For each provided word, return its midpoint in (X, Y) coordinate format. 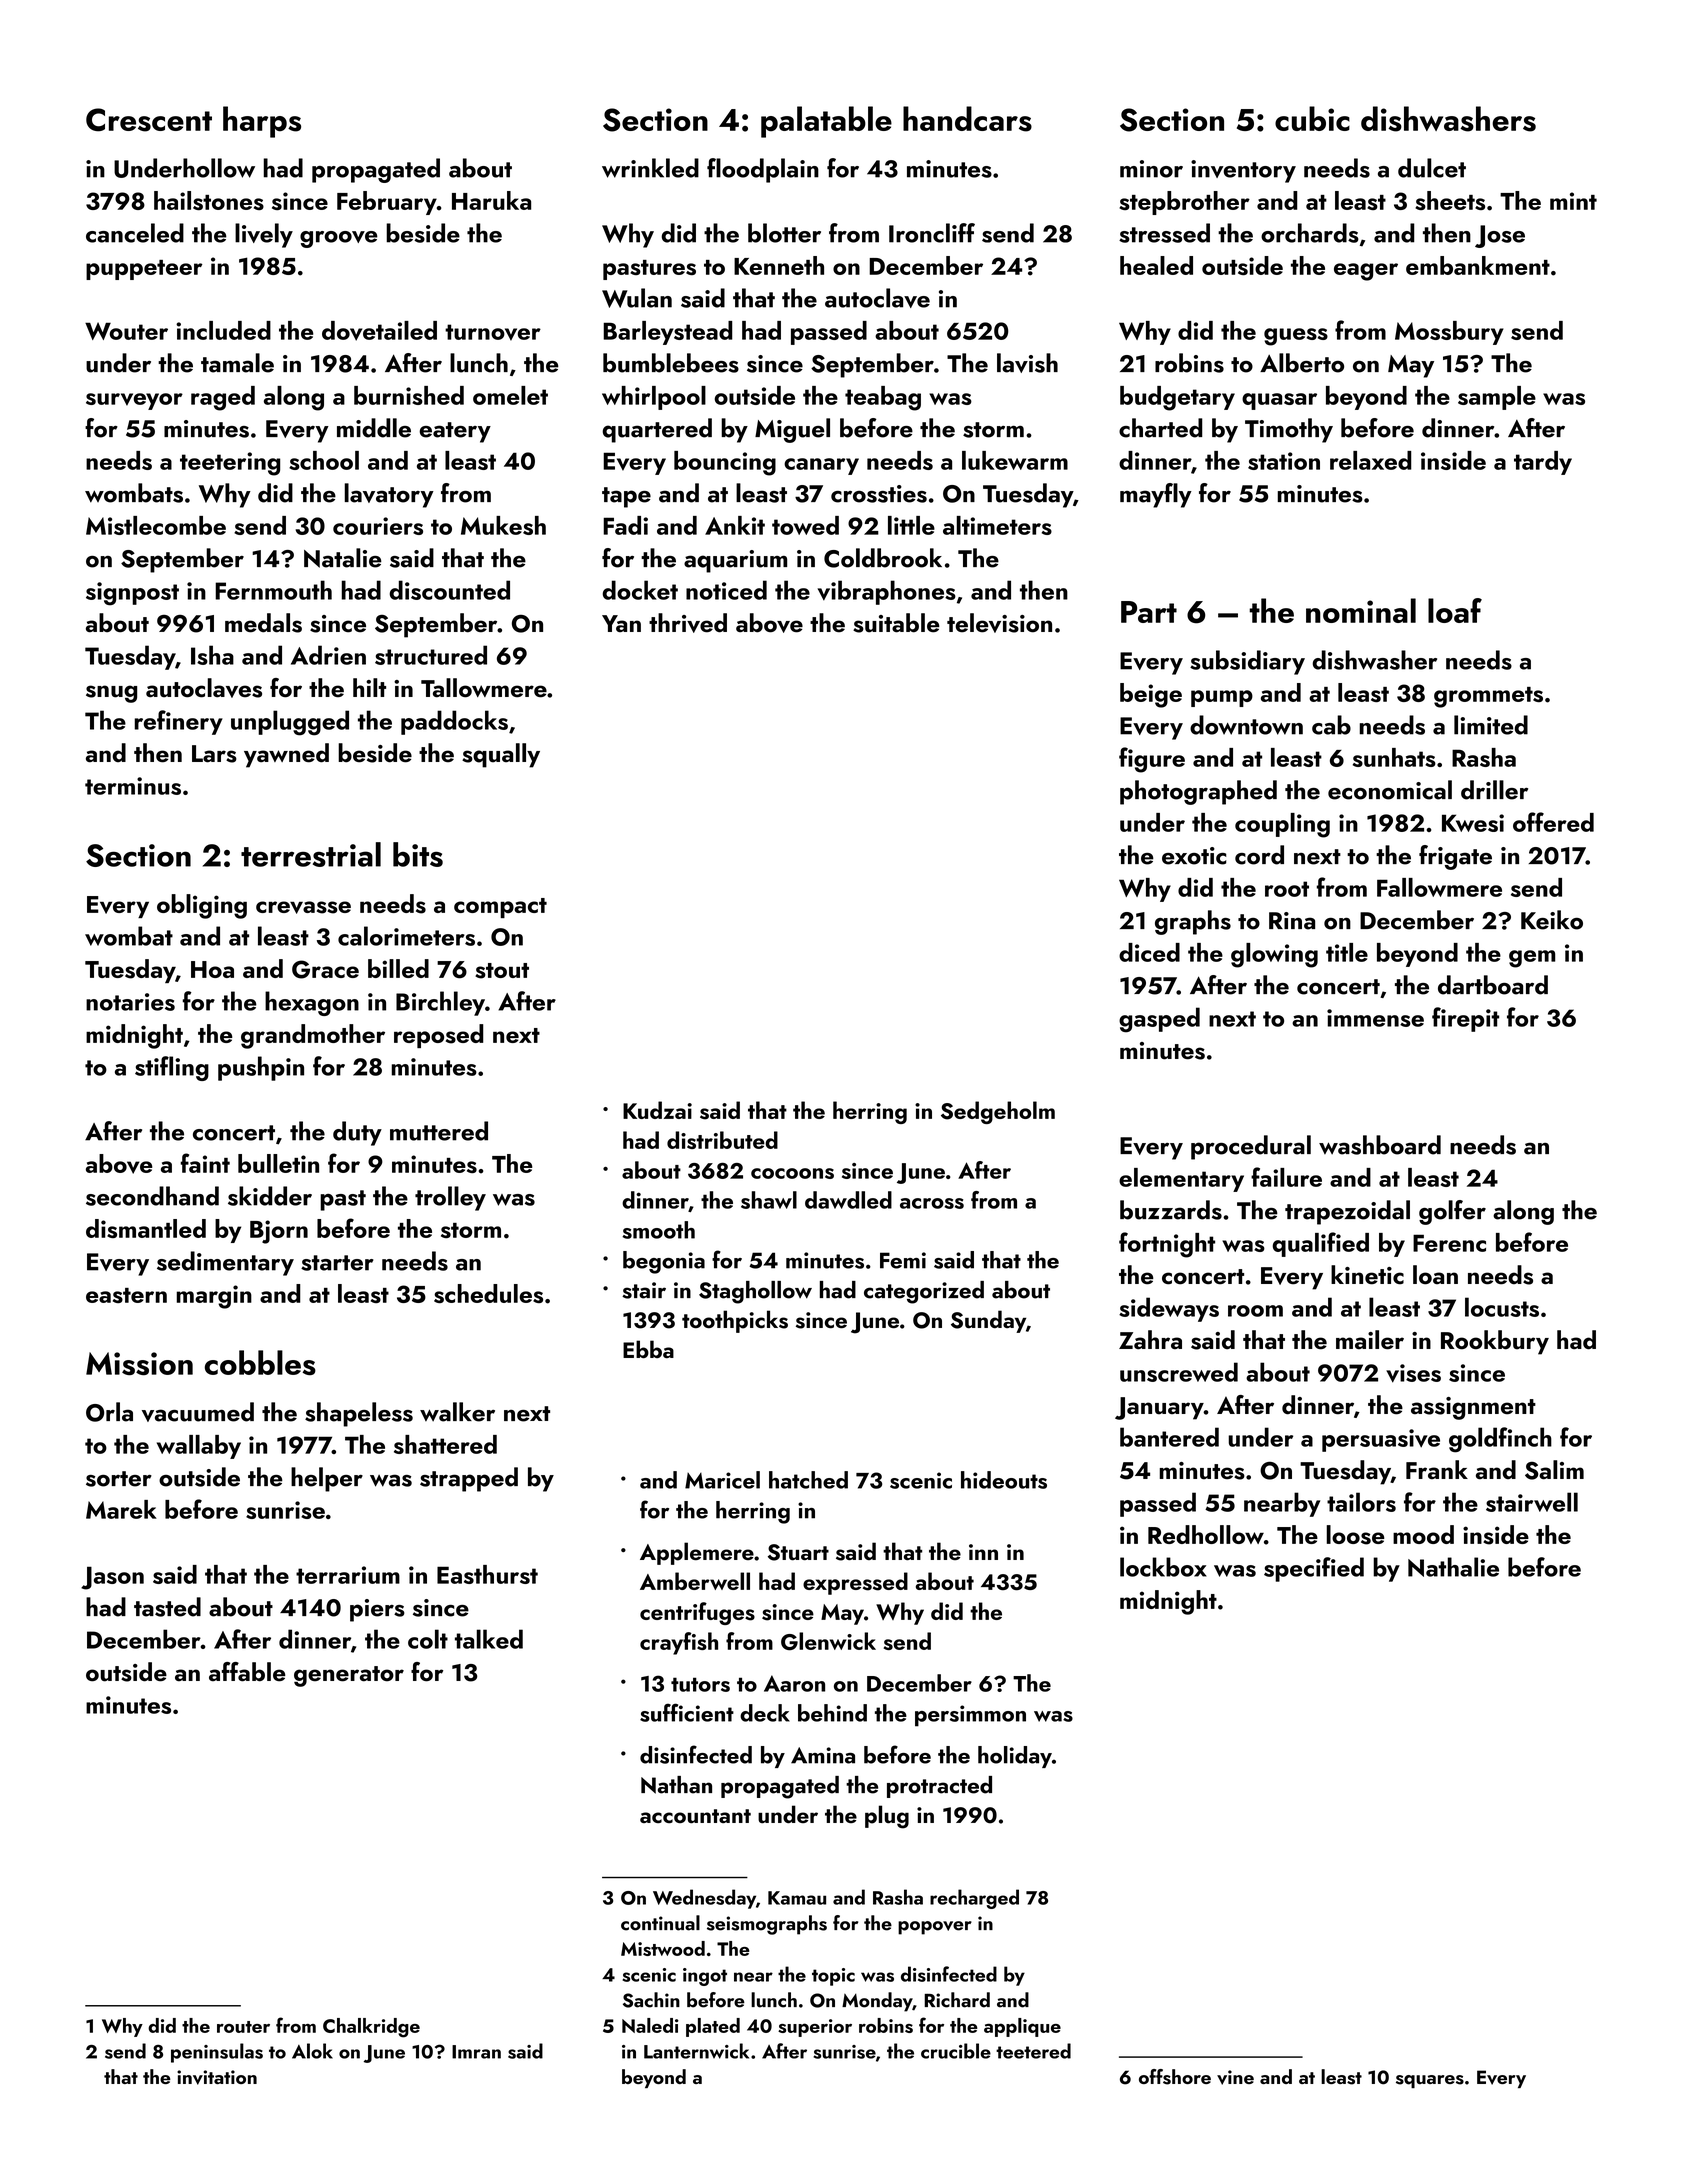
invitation (217, 2077)
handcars (967, 119)
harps (262, 122)
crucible (956, 2051)
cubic (1312, 118)
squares (1430, 2081)
